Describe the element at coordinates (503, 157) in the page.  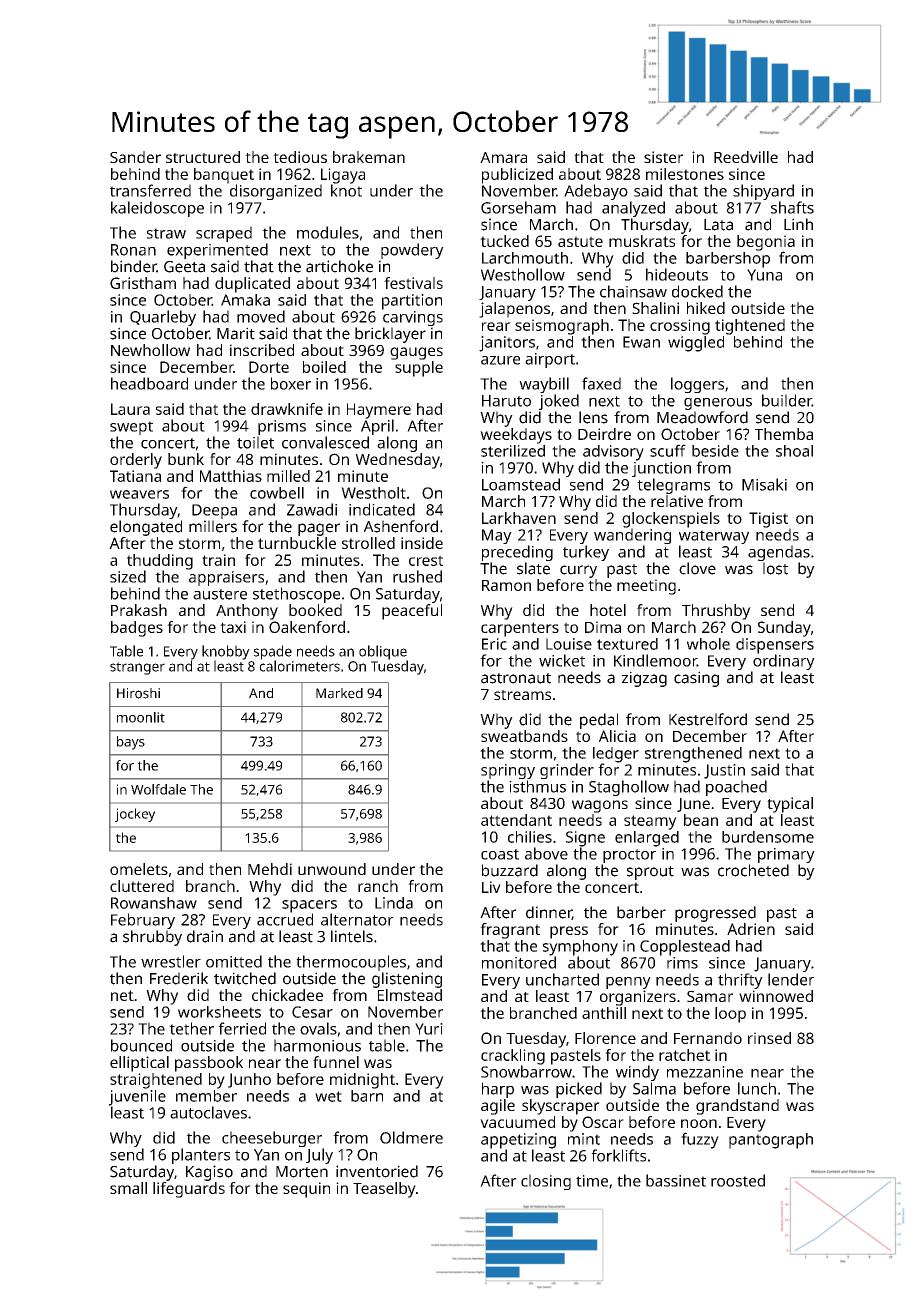
I see `Amara` at that location.
